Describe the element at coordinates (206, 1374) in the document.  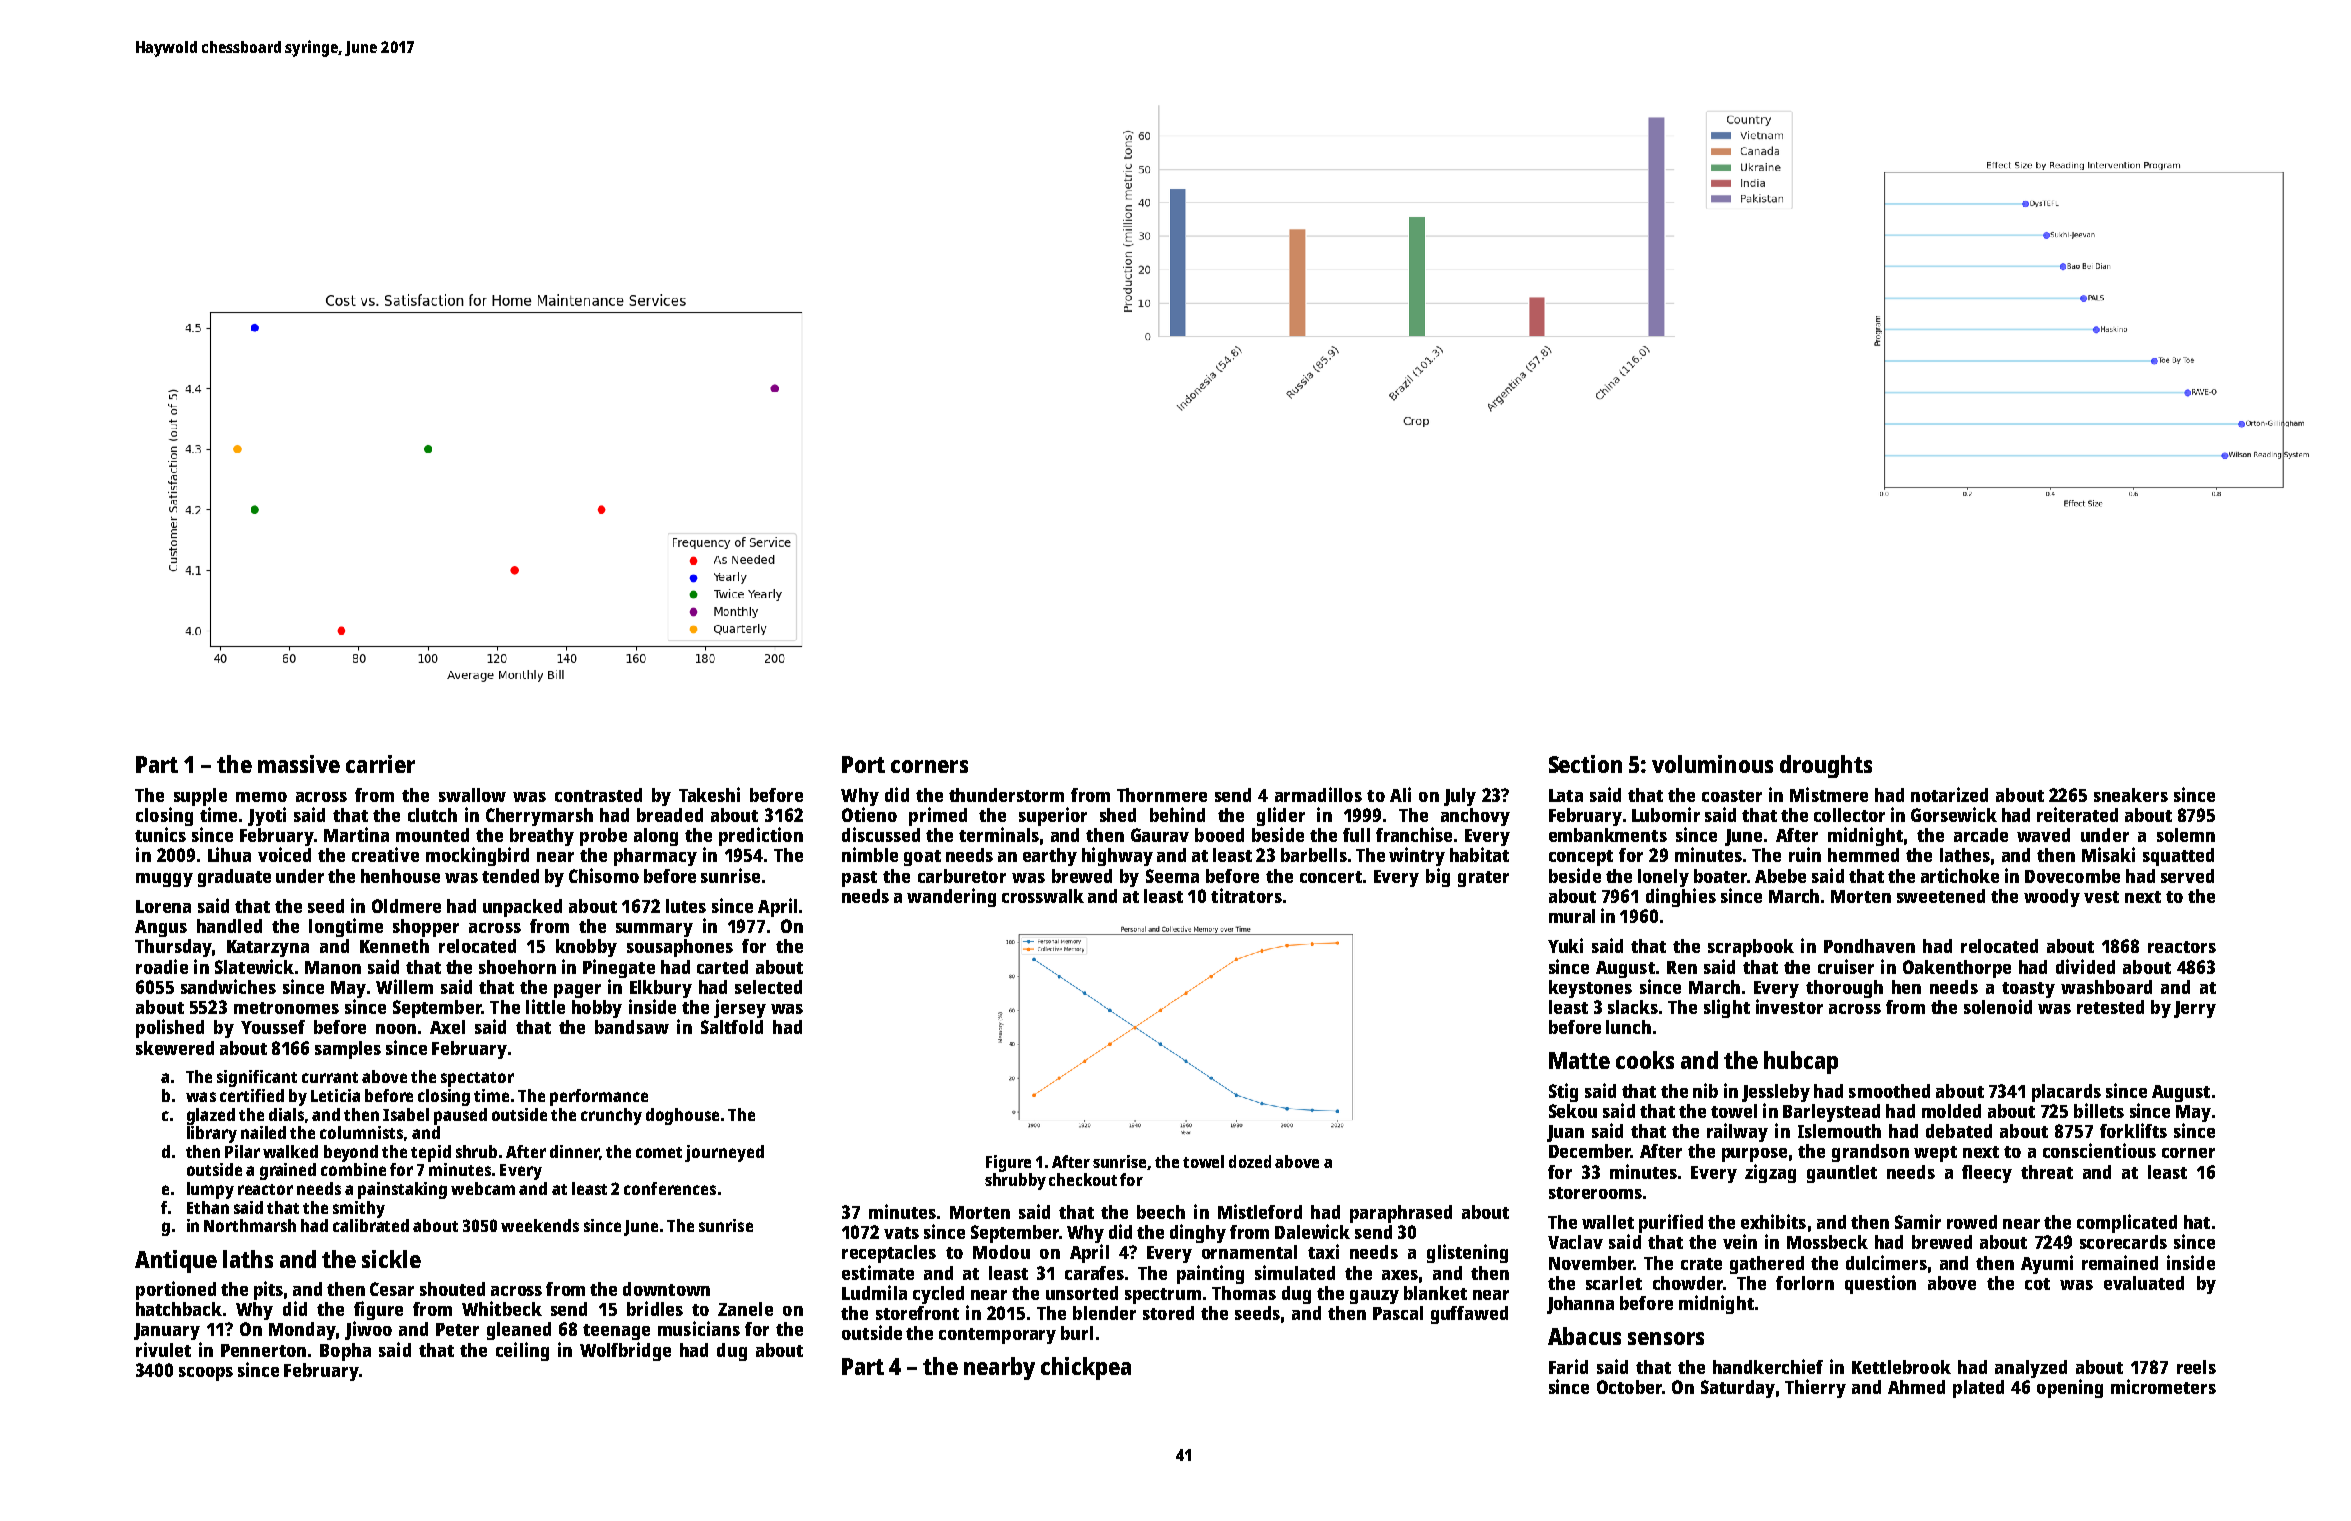
I see `scoops` at that location.
